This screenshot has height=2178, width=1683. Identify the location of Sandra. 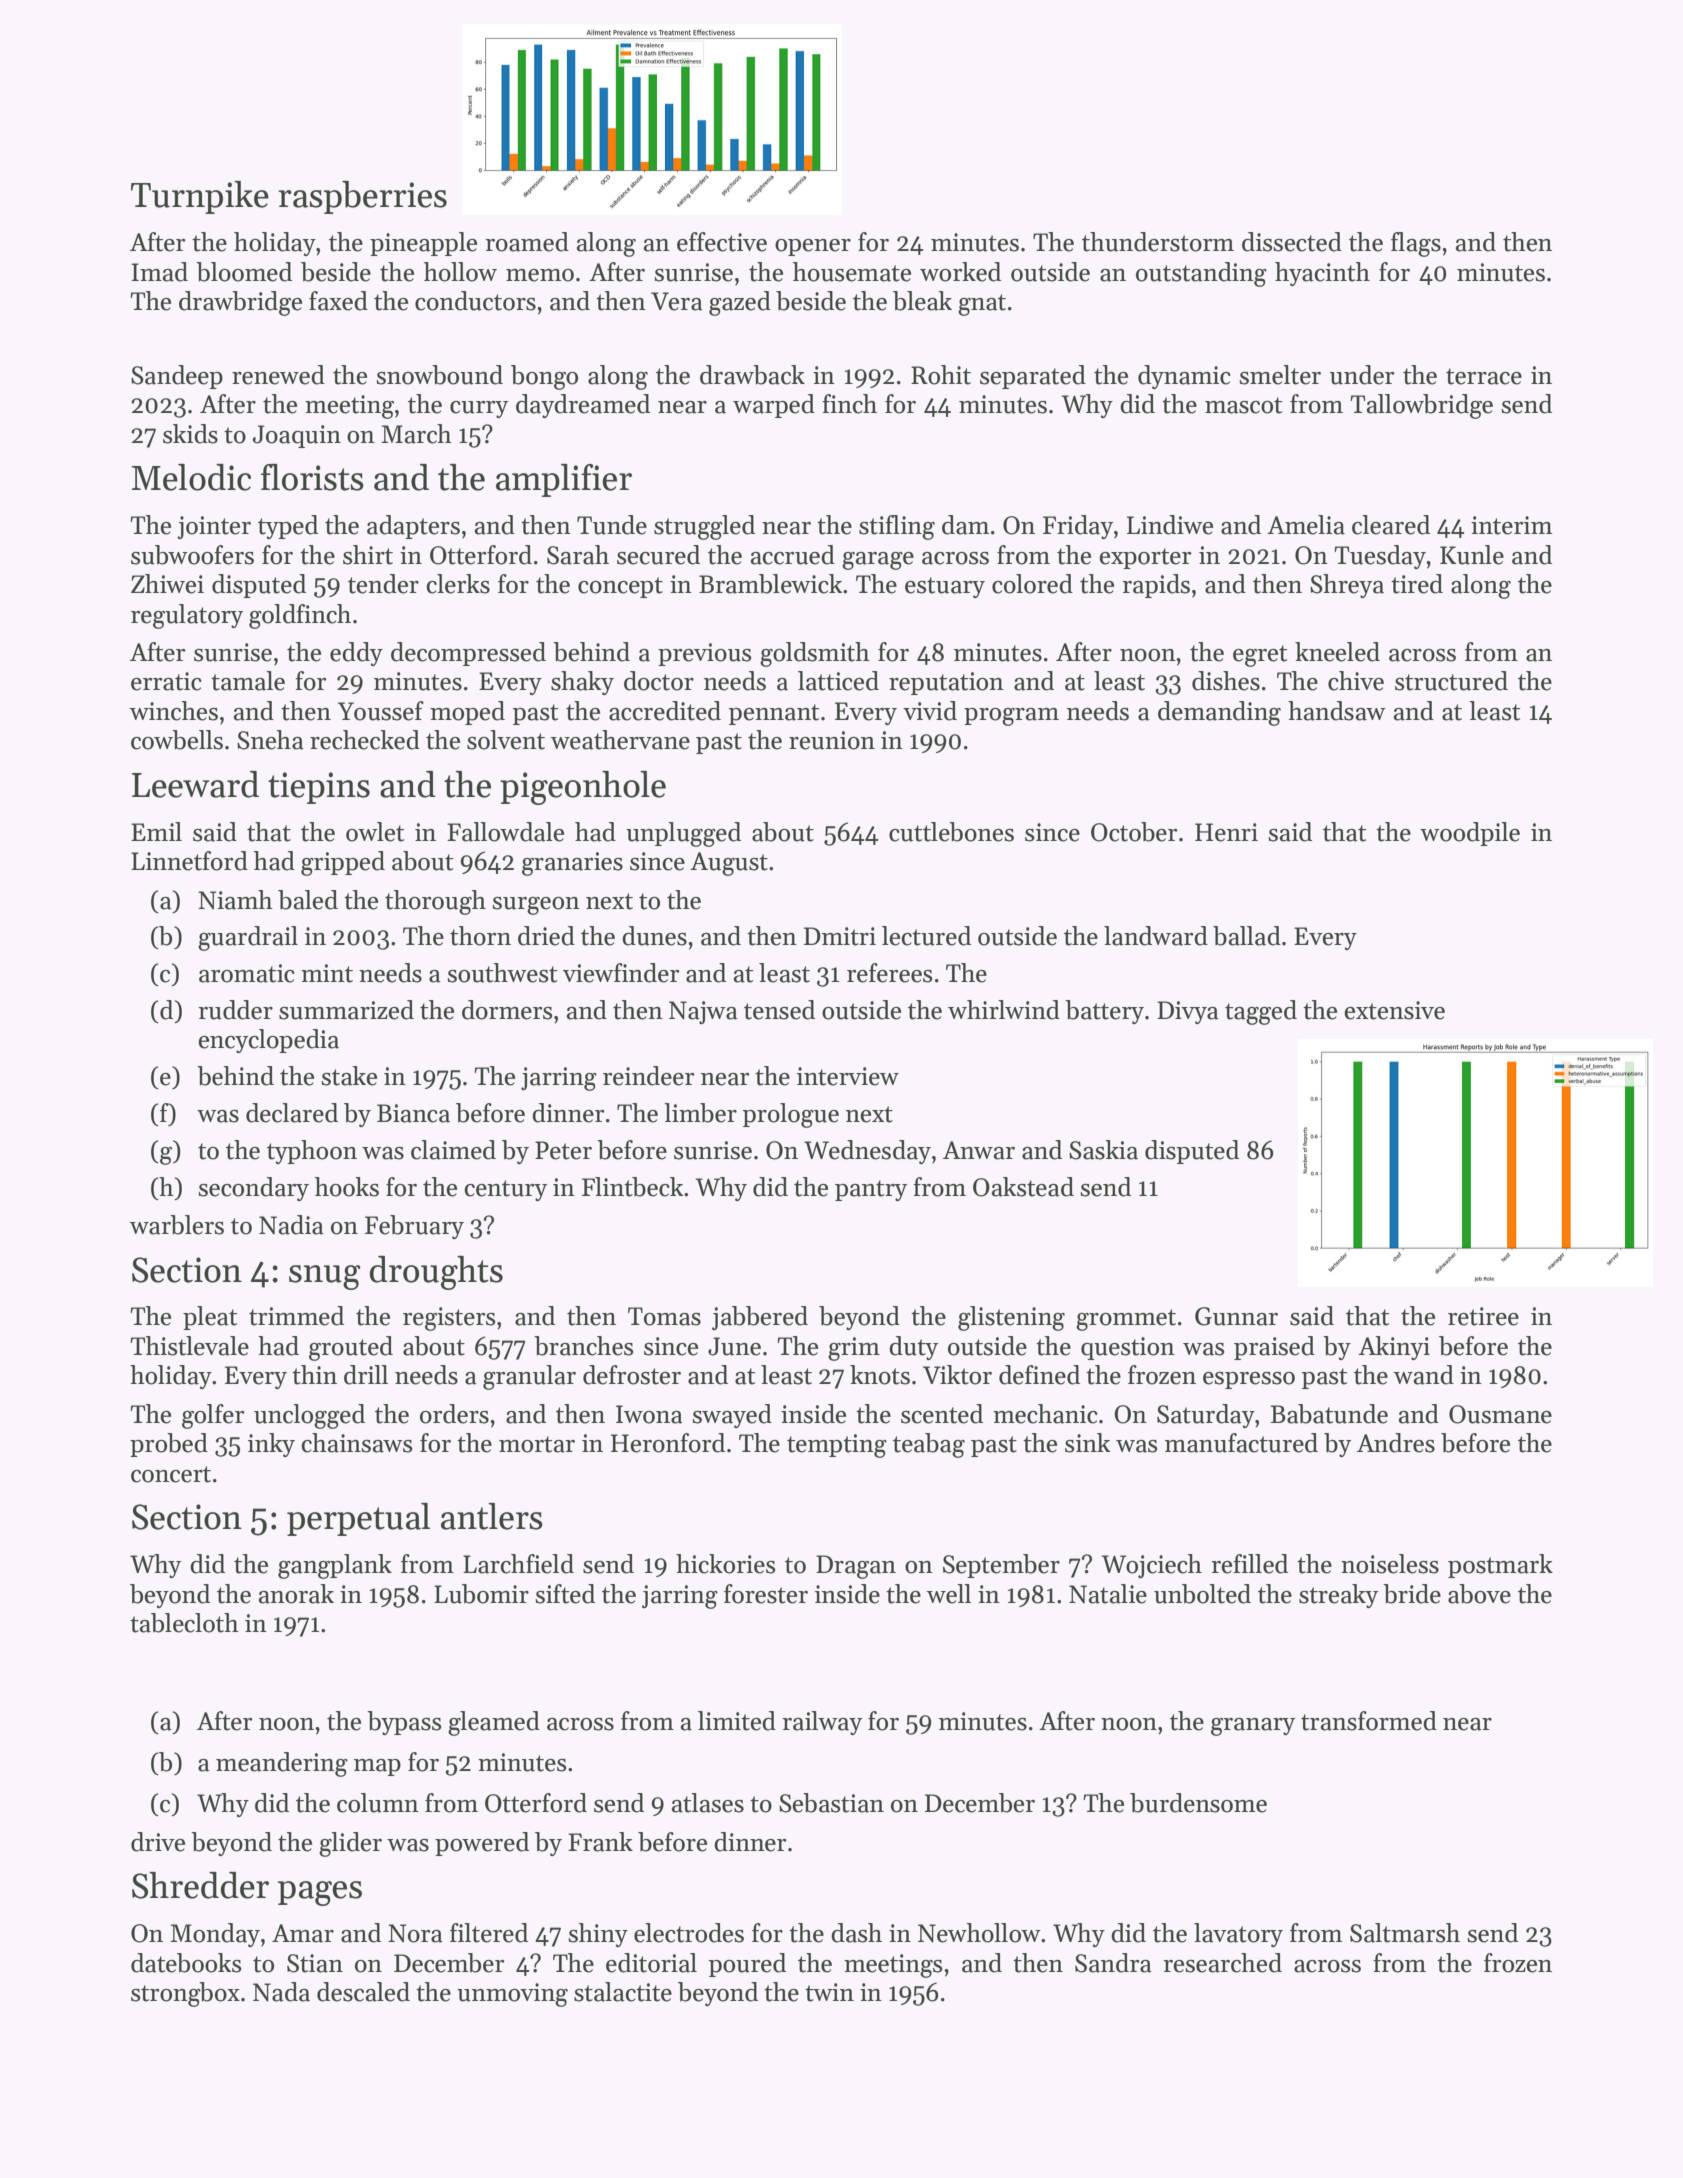
(1113, 1963).
